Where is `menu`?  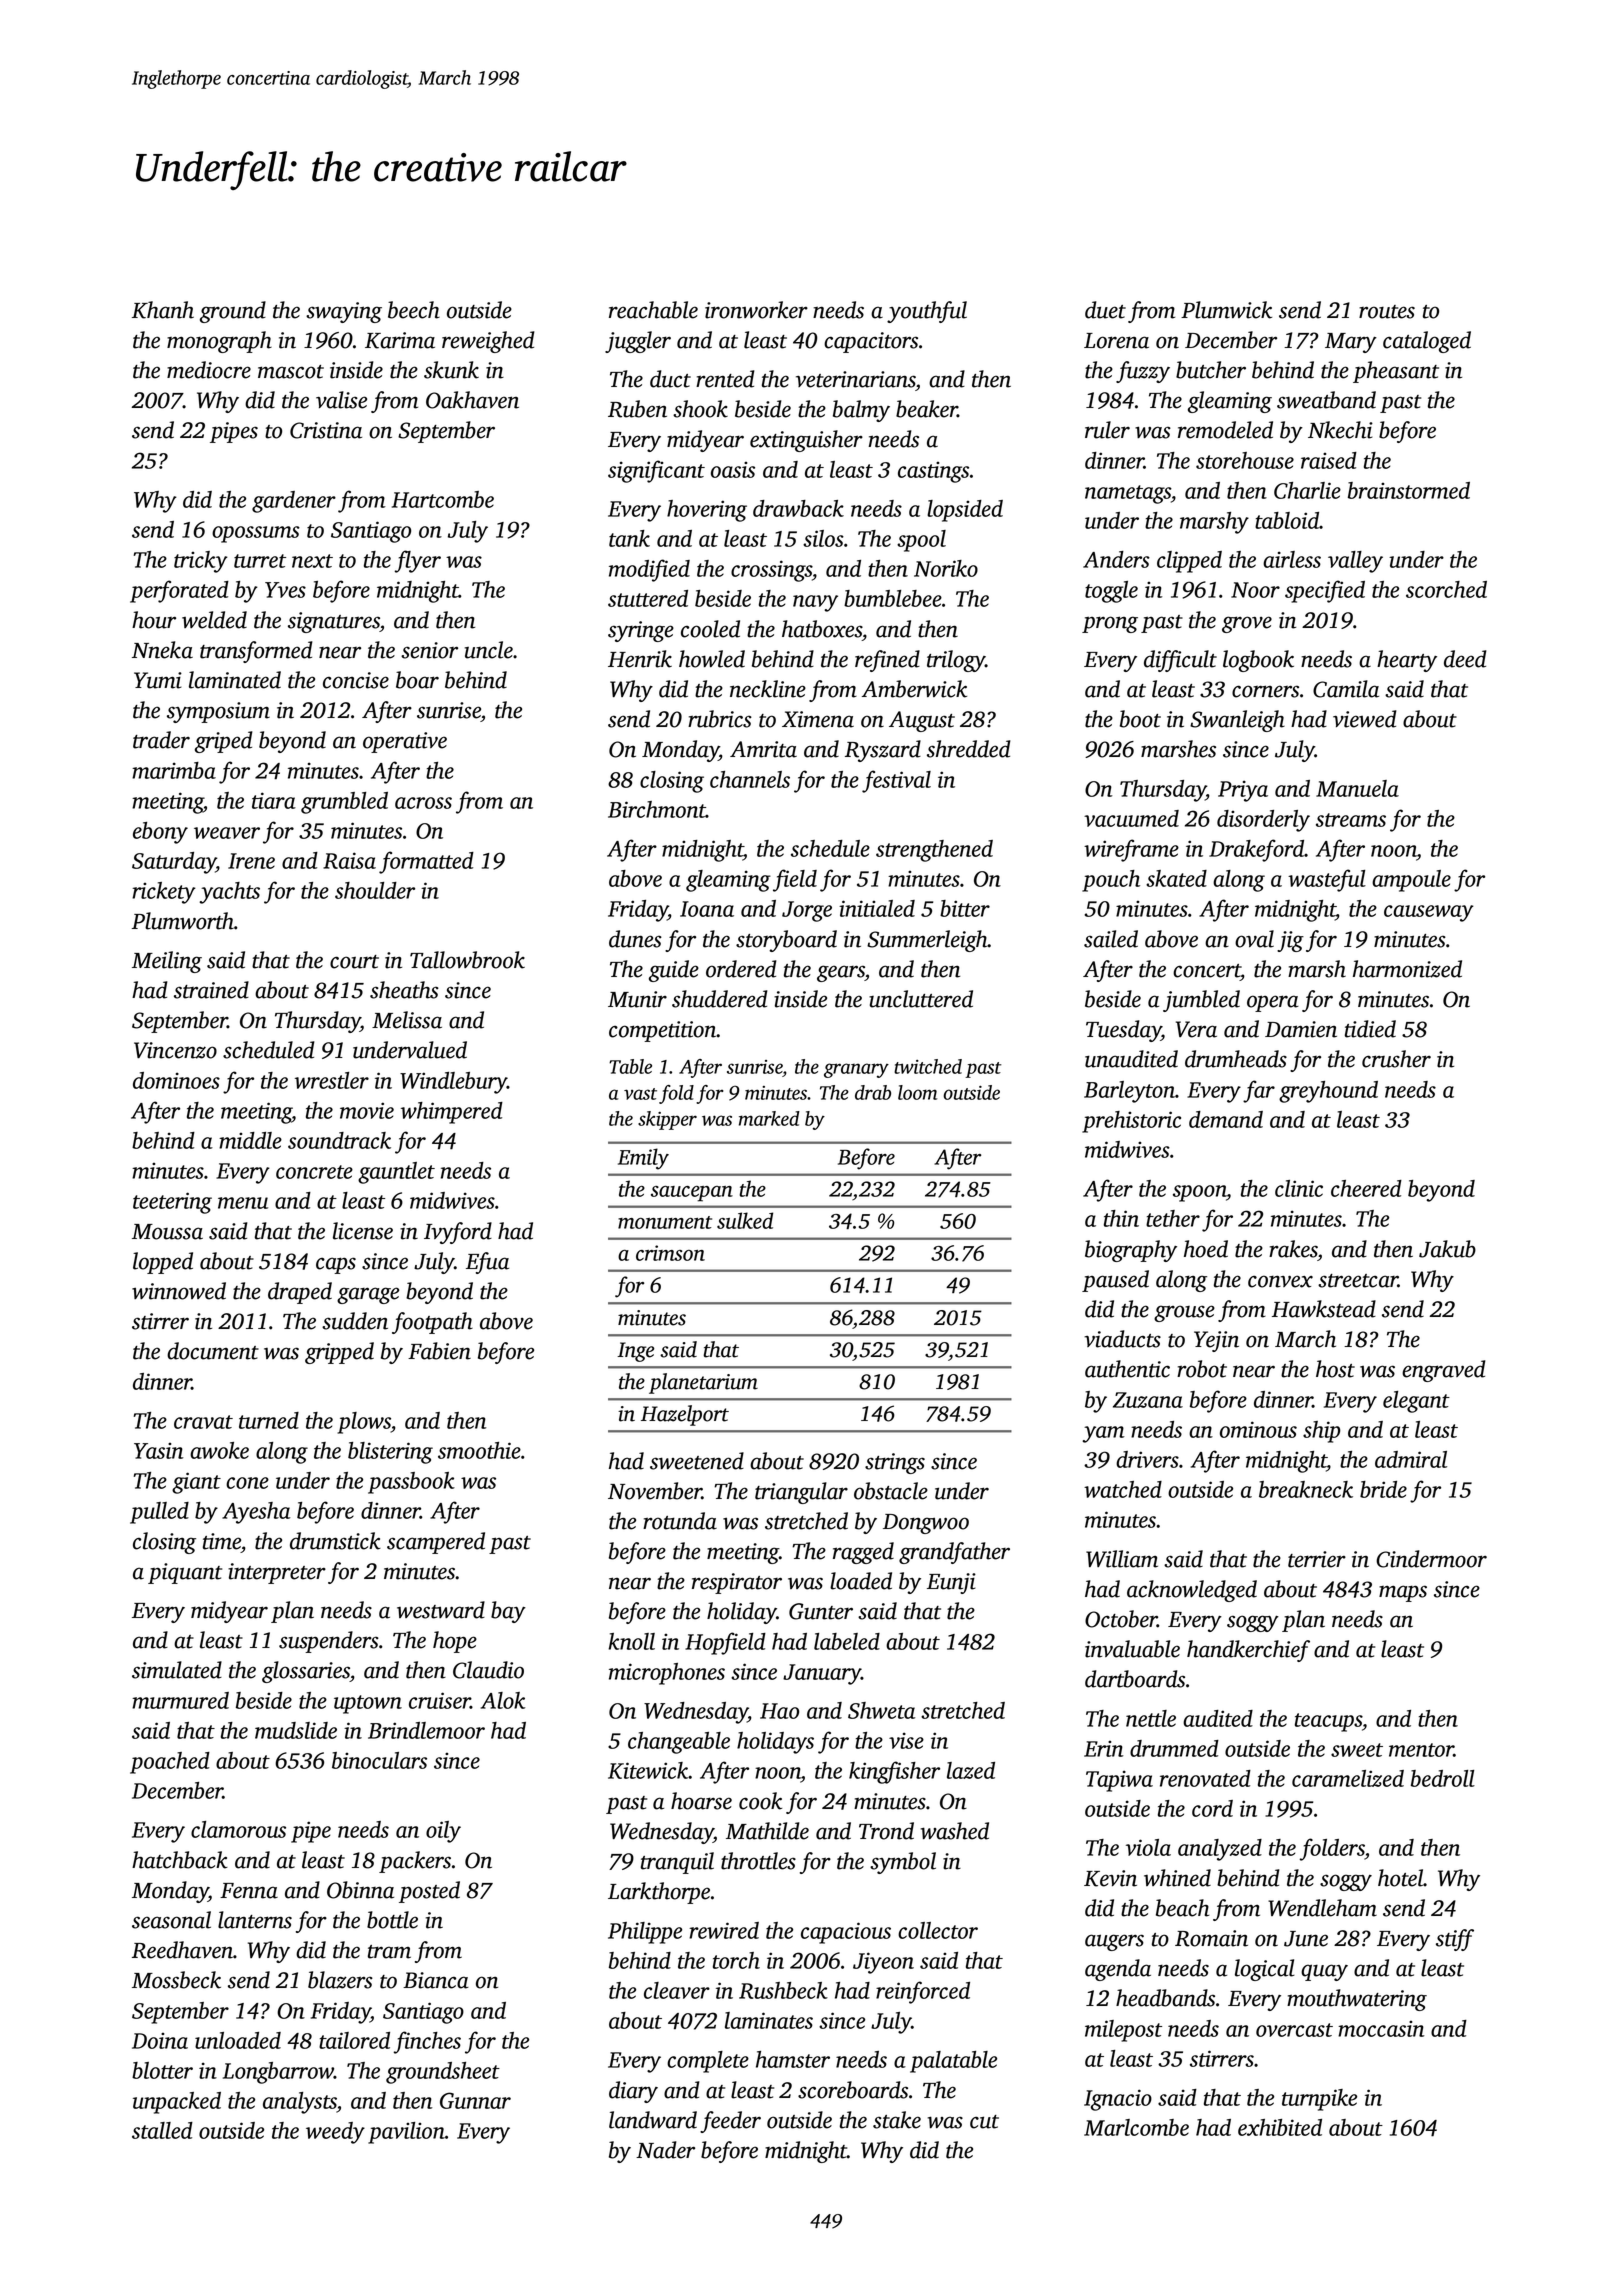
menu is located at coordinates (243, 1203).
